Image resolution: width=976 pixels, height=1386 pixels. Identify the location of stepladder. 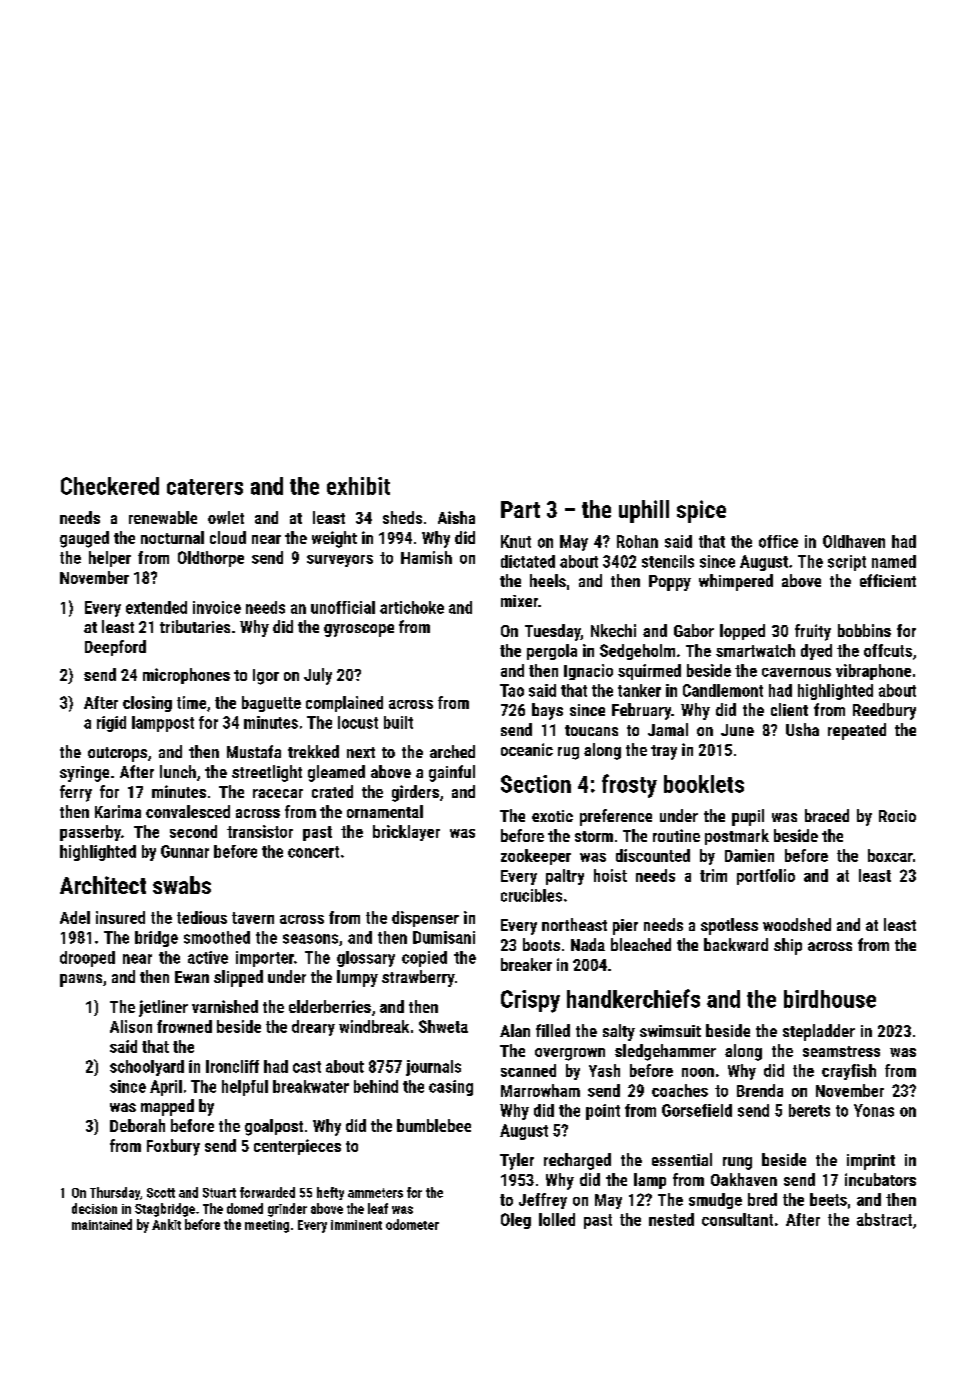
(819, 1032).
